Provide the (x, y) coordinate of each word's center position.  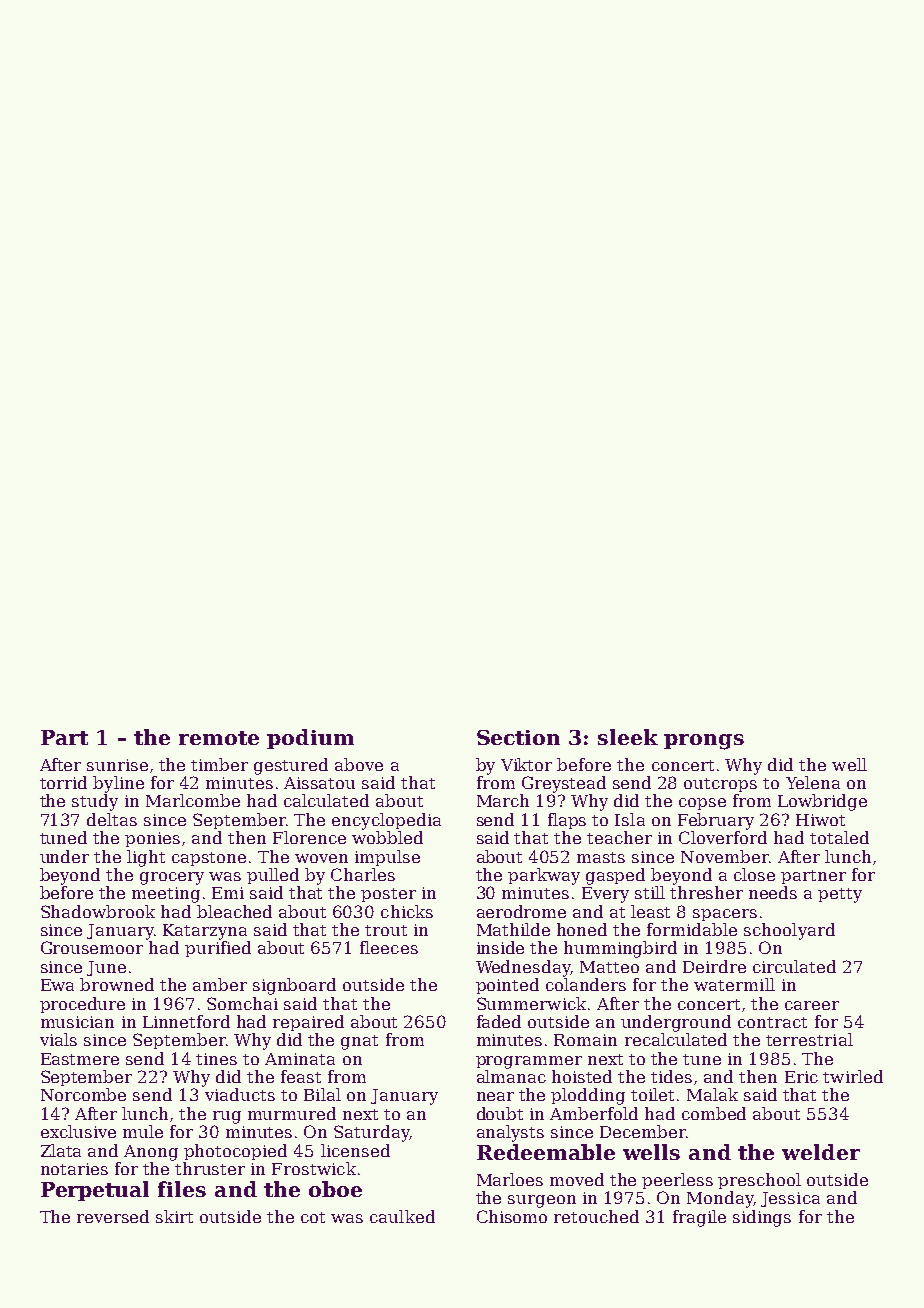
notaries (74, 1169)
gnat (359, 1042)
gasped (615, 876)
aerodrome (521, 911)
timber (219, 764)
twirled (853, 1076)
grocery (172, 878)
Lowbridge (822, 802)
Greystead (564, 784)
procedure (82, 1005)
